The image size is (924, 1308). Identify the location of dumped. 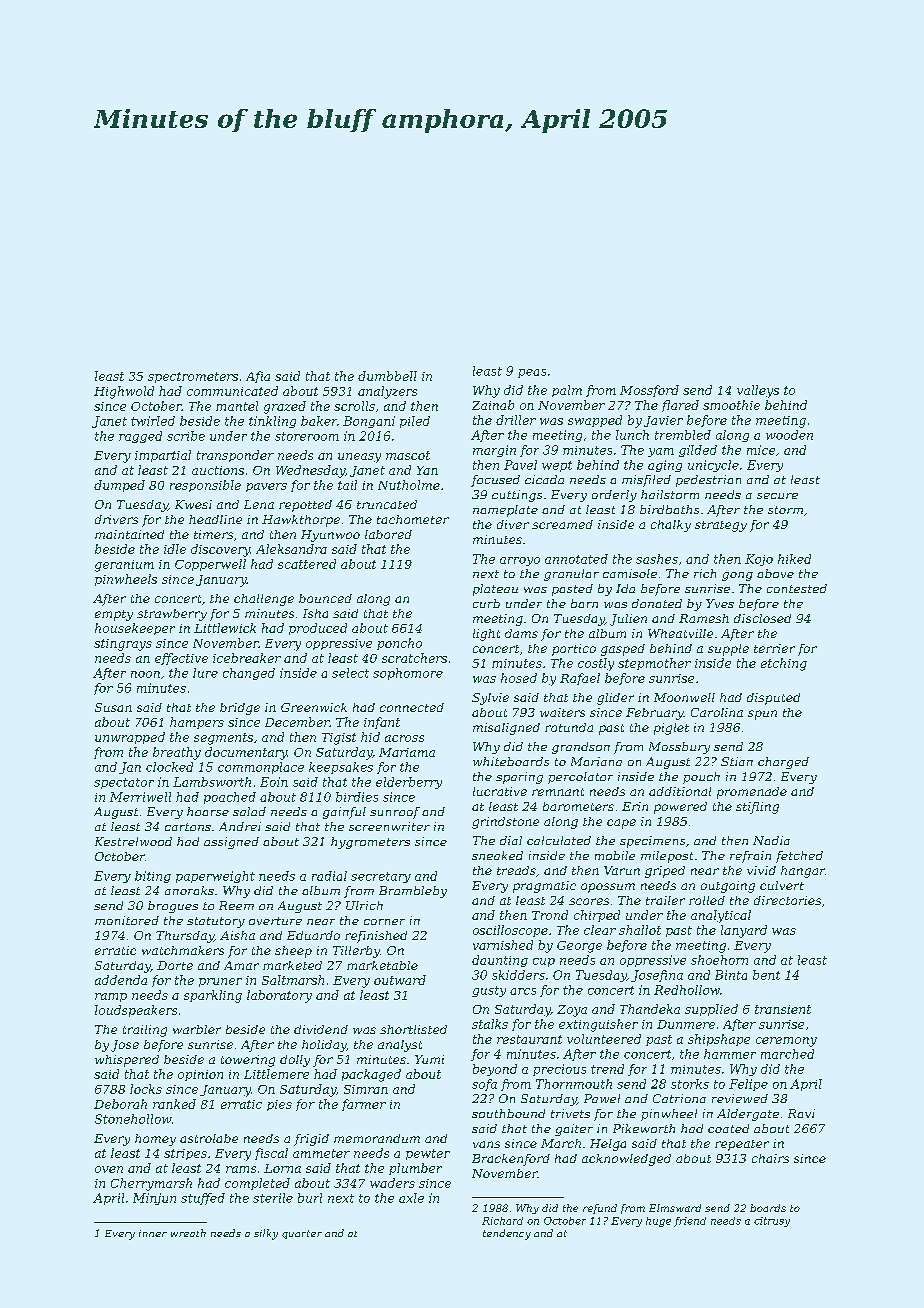
(119, 486).
